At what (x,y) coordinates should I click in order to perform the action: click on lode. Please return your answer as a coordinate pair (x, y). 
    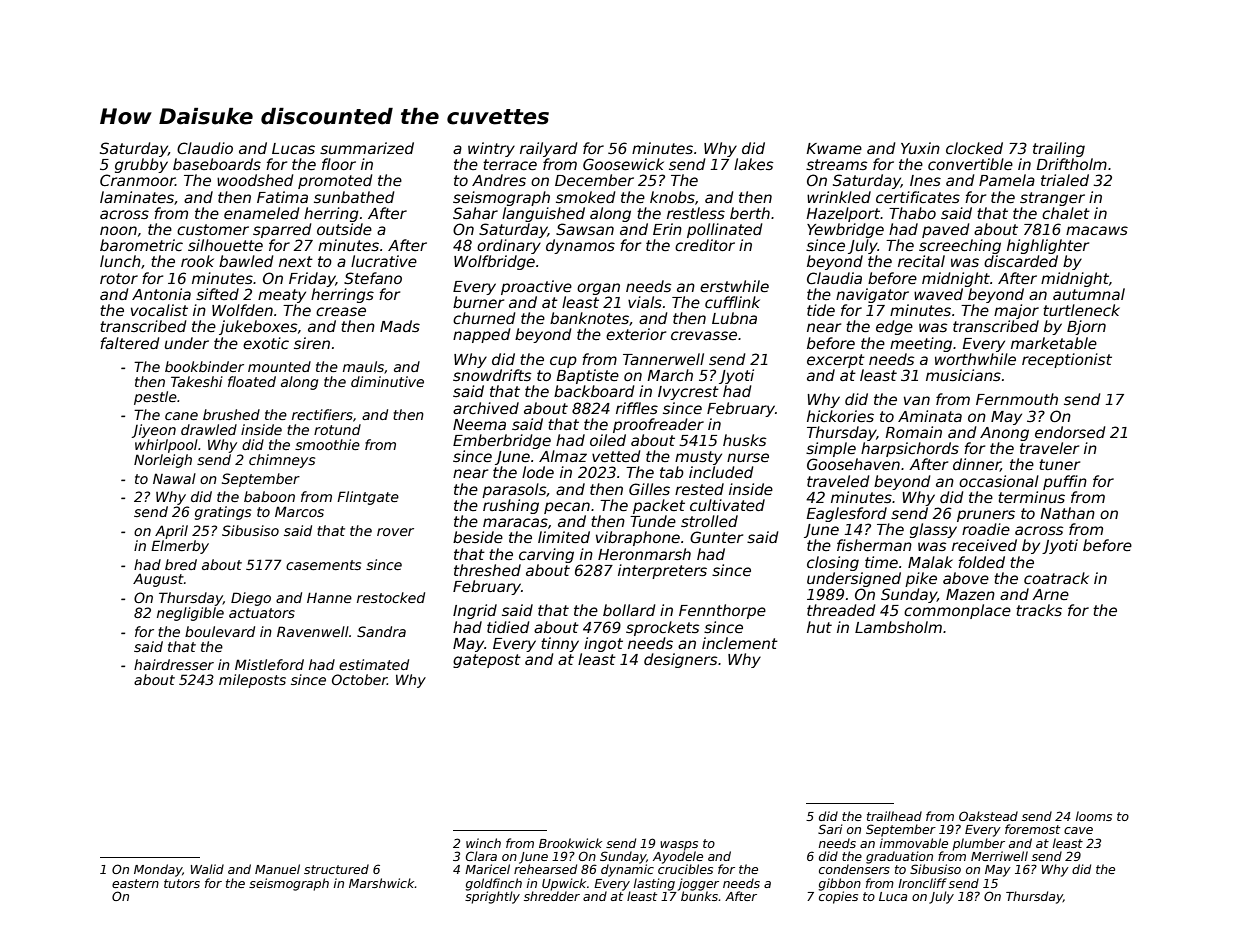
    Looking at the image, I should click on (538, 472).
